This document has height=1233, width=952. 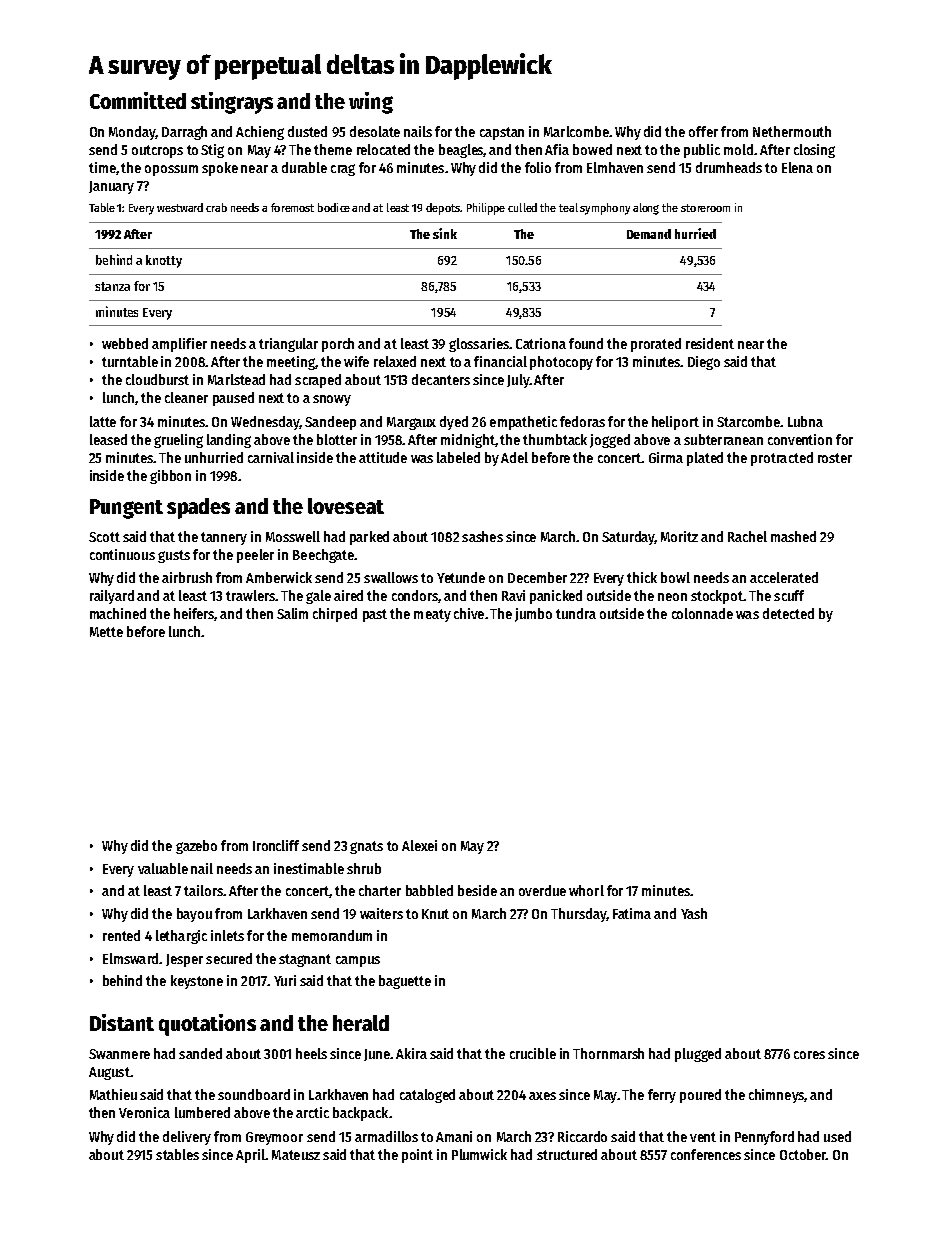 I want to click on point, so click(x=417, y=1156).
